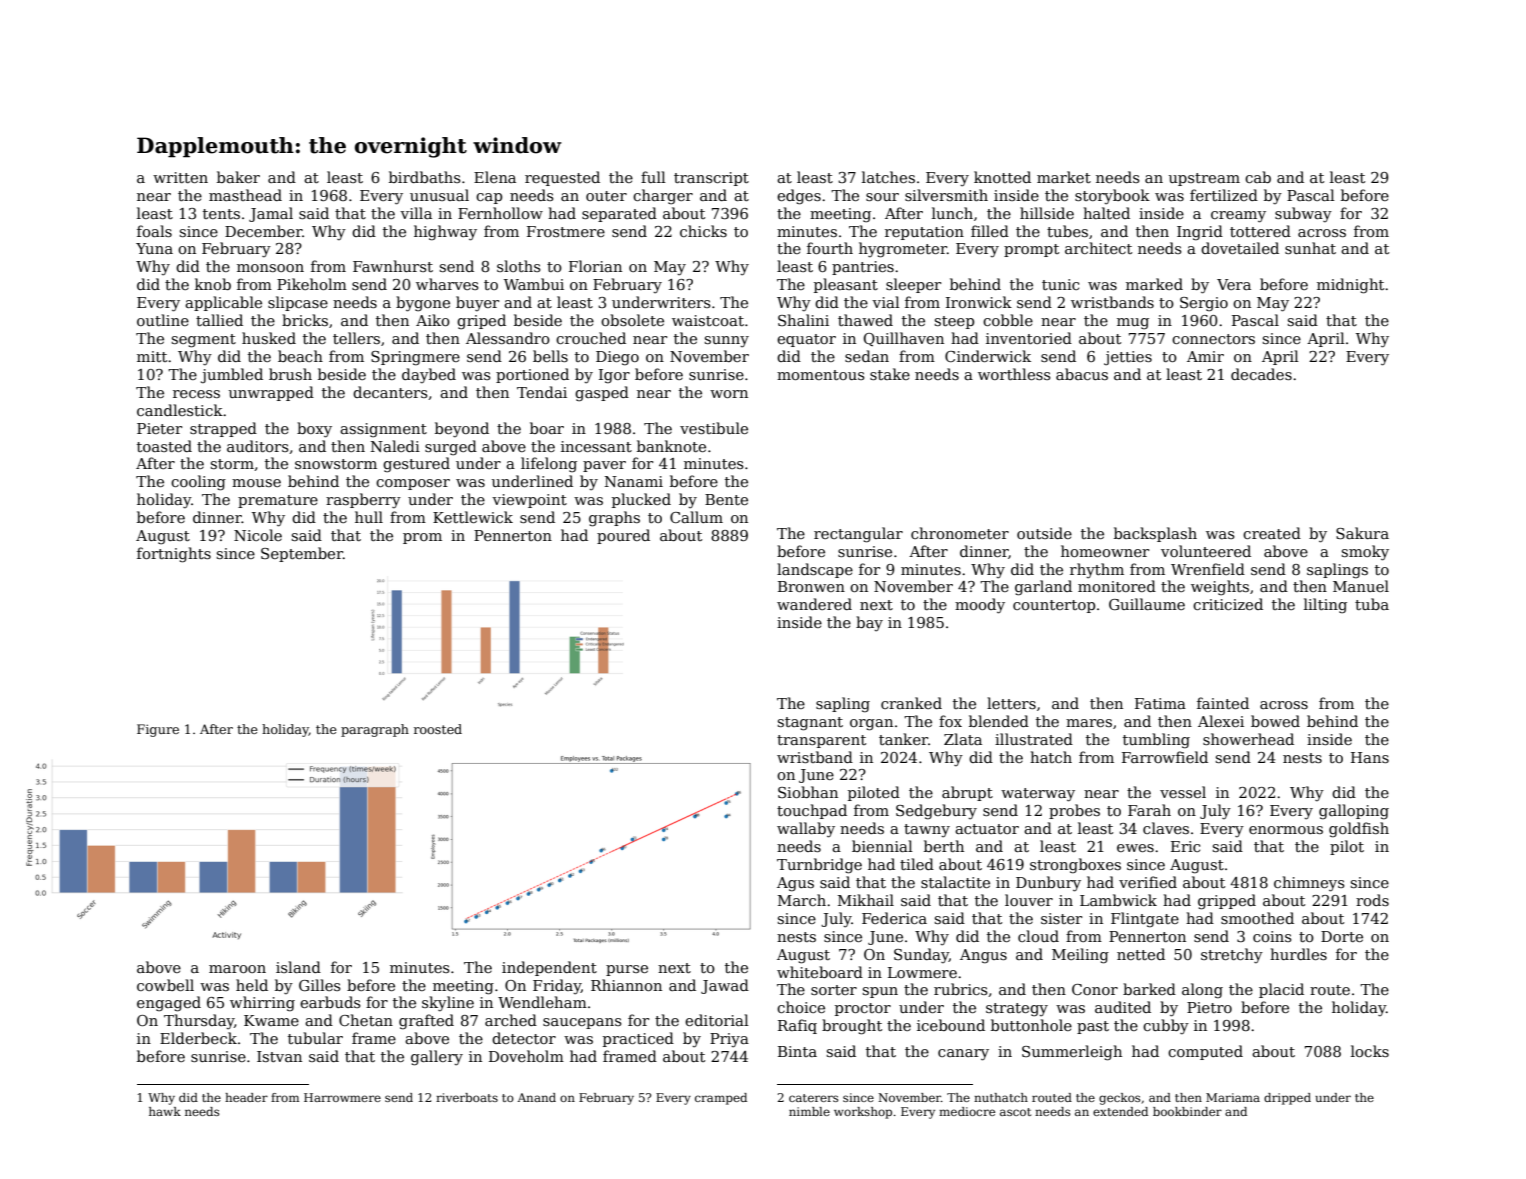 The height and width of the screenshot is (1179, 1526). Describe the element at coordinates (246, 1097) in the screenshot. I see `header` at that location.
